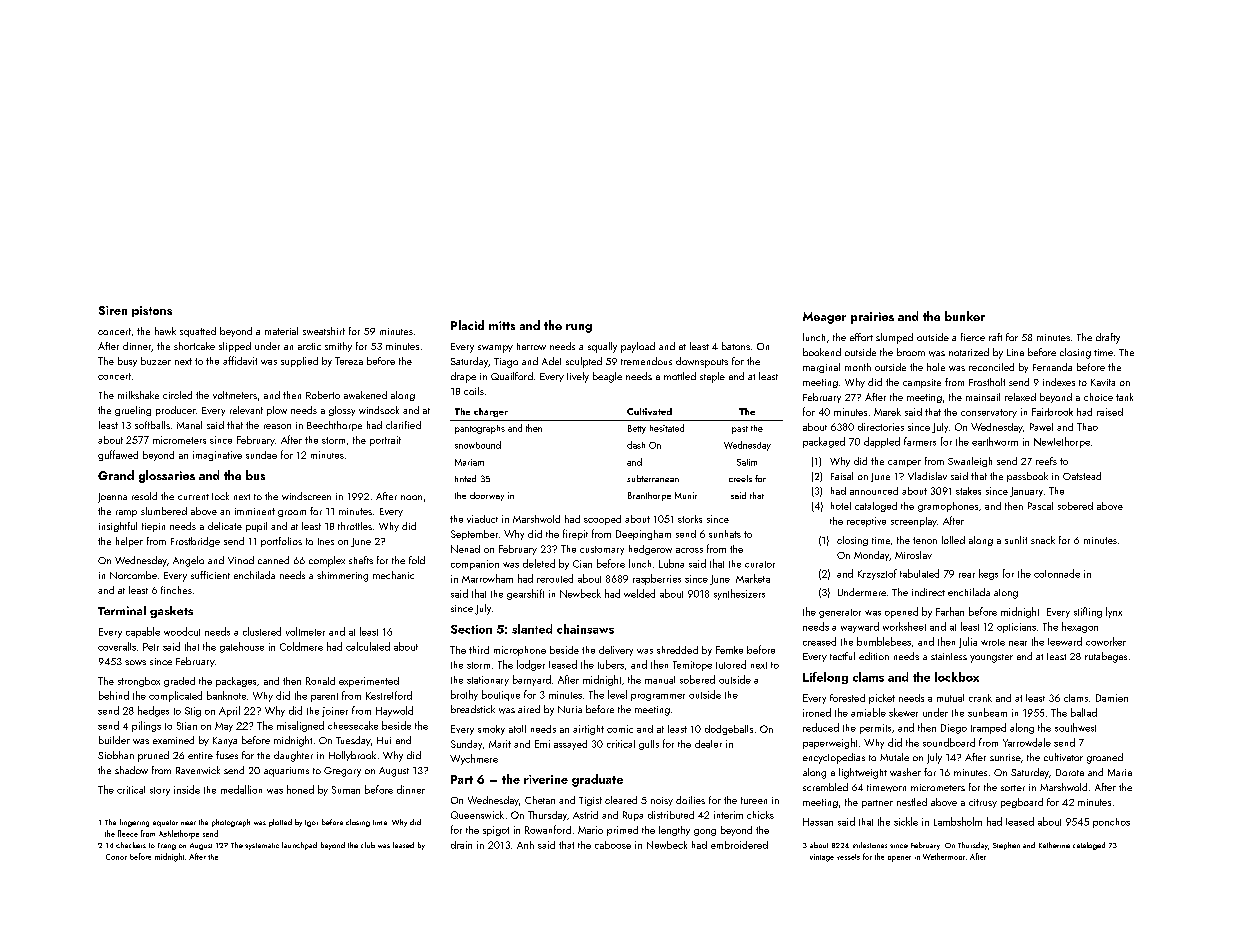  What do you see at coordinates (324, 331) in the image?
I see `sweatshirt` at bounding box center [324, 331].
